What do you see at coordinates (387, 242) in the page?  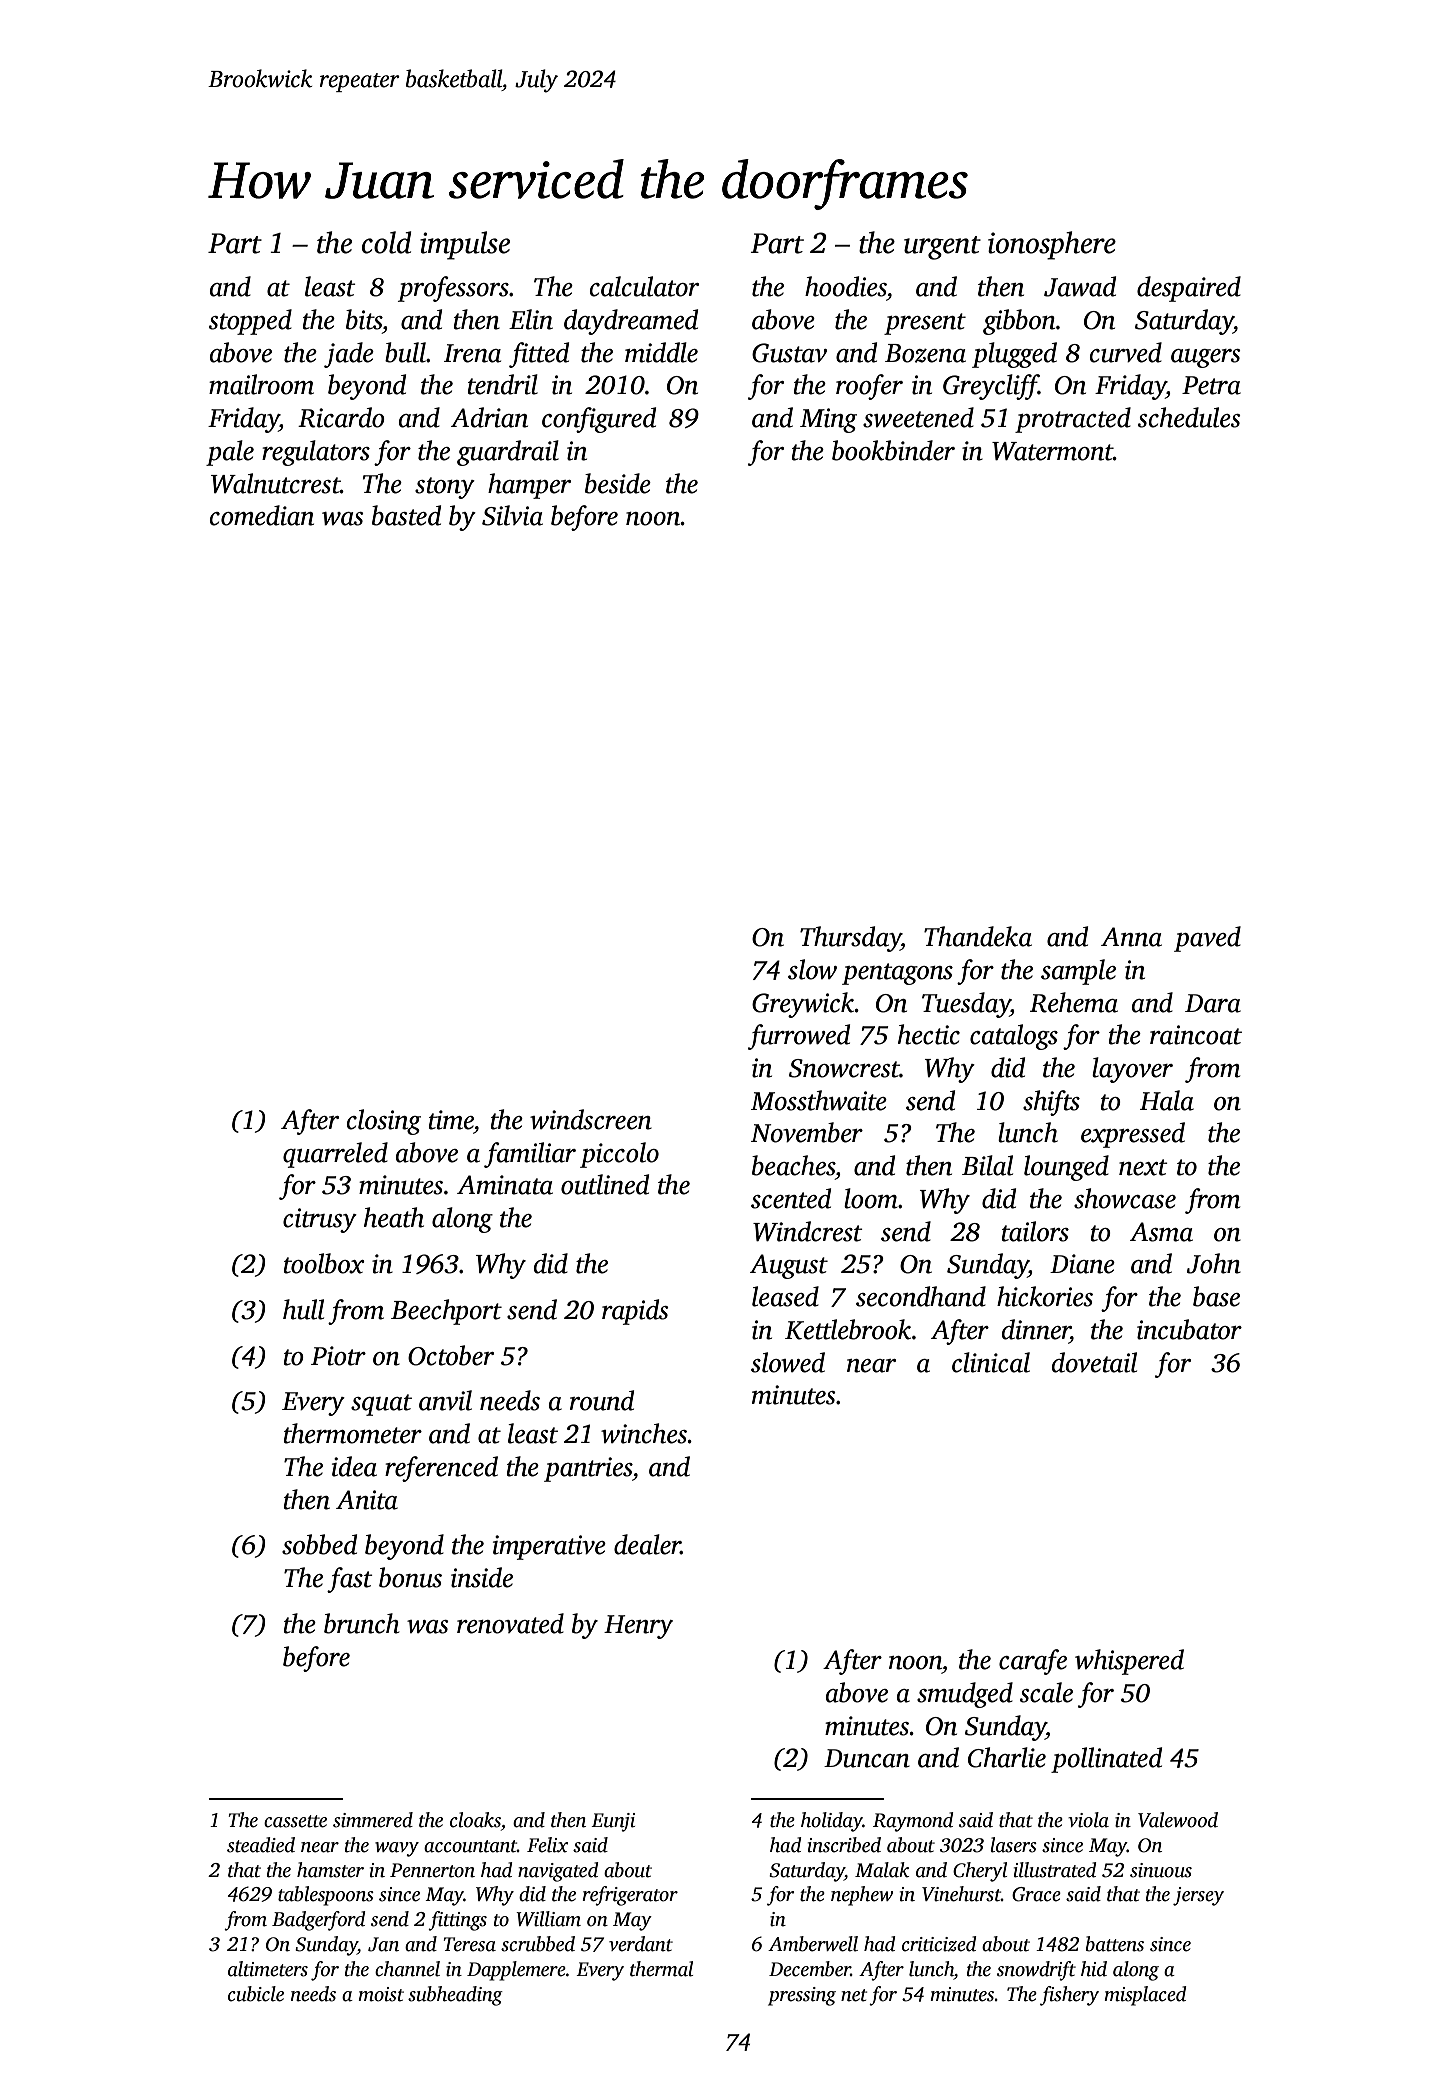 I see `cold` at bounding box center [387, 242].
